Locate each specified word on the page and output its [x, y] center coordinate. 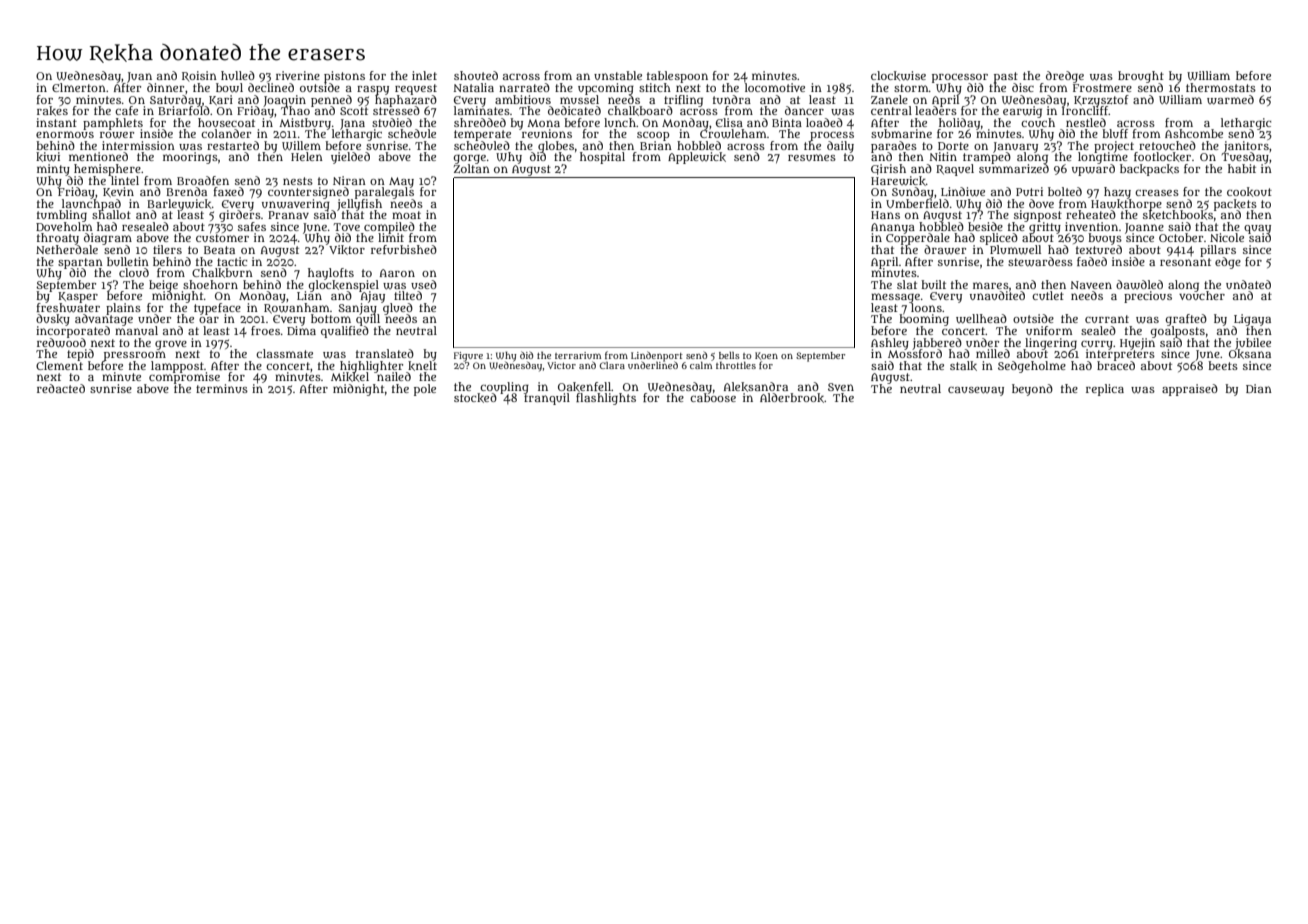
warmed [1230, 100]
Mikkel [350, 377]
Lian [309, 296]
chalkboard [640, 111]
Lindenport [657, 356]
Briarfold [184, 110]
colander [226, 133]
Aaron [397, 273]
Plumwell [1015, 250]
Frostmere [1102, 88]
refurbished [404, 249]
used [424, 284]
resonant [1185, 262]
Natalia [474, 87]
